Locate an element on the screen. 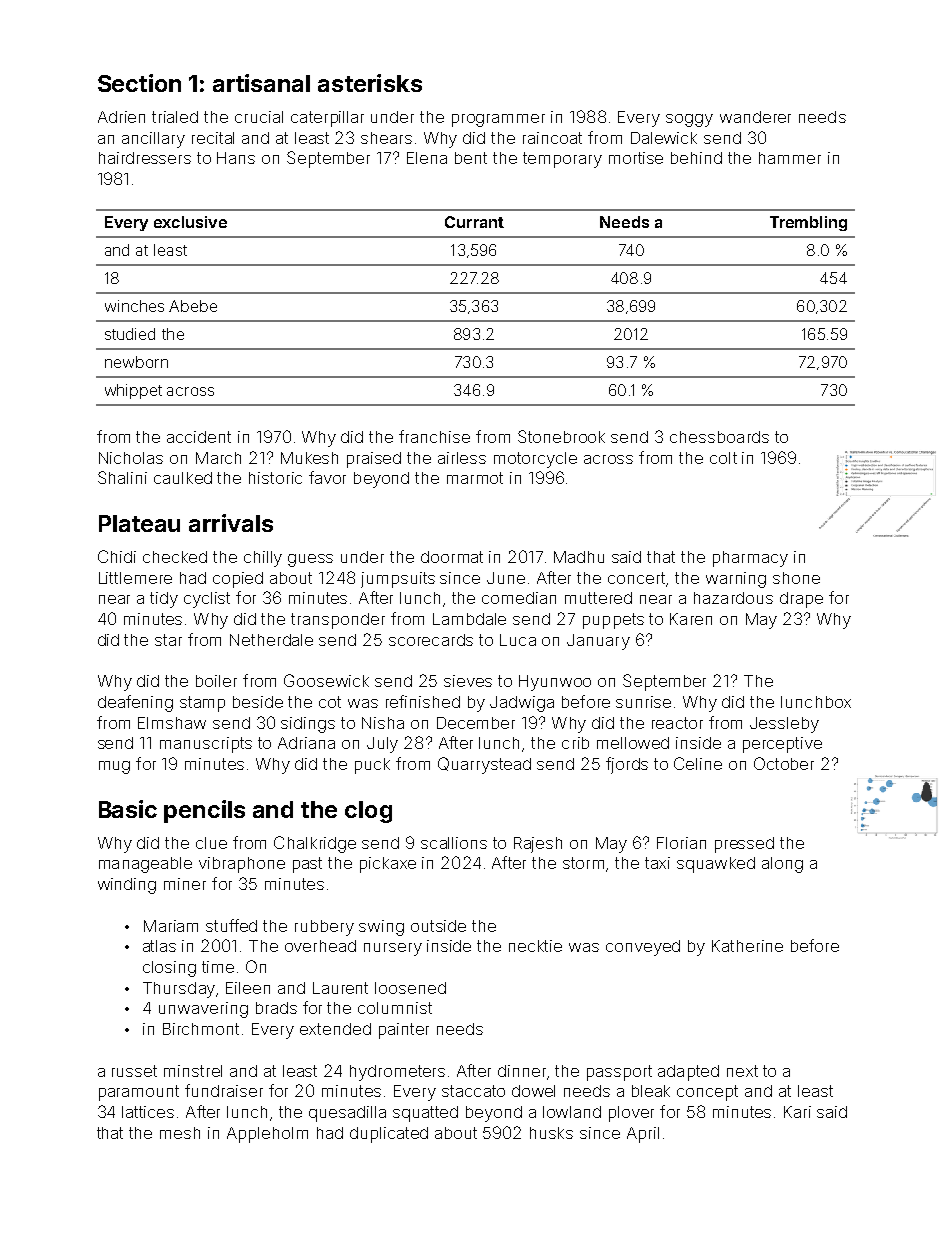  Stonebrook is located at coordinates (561, 436).
